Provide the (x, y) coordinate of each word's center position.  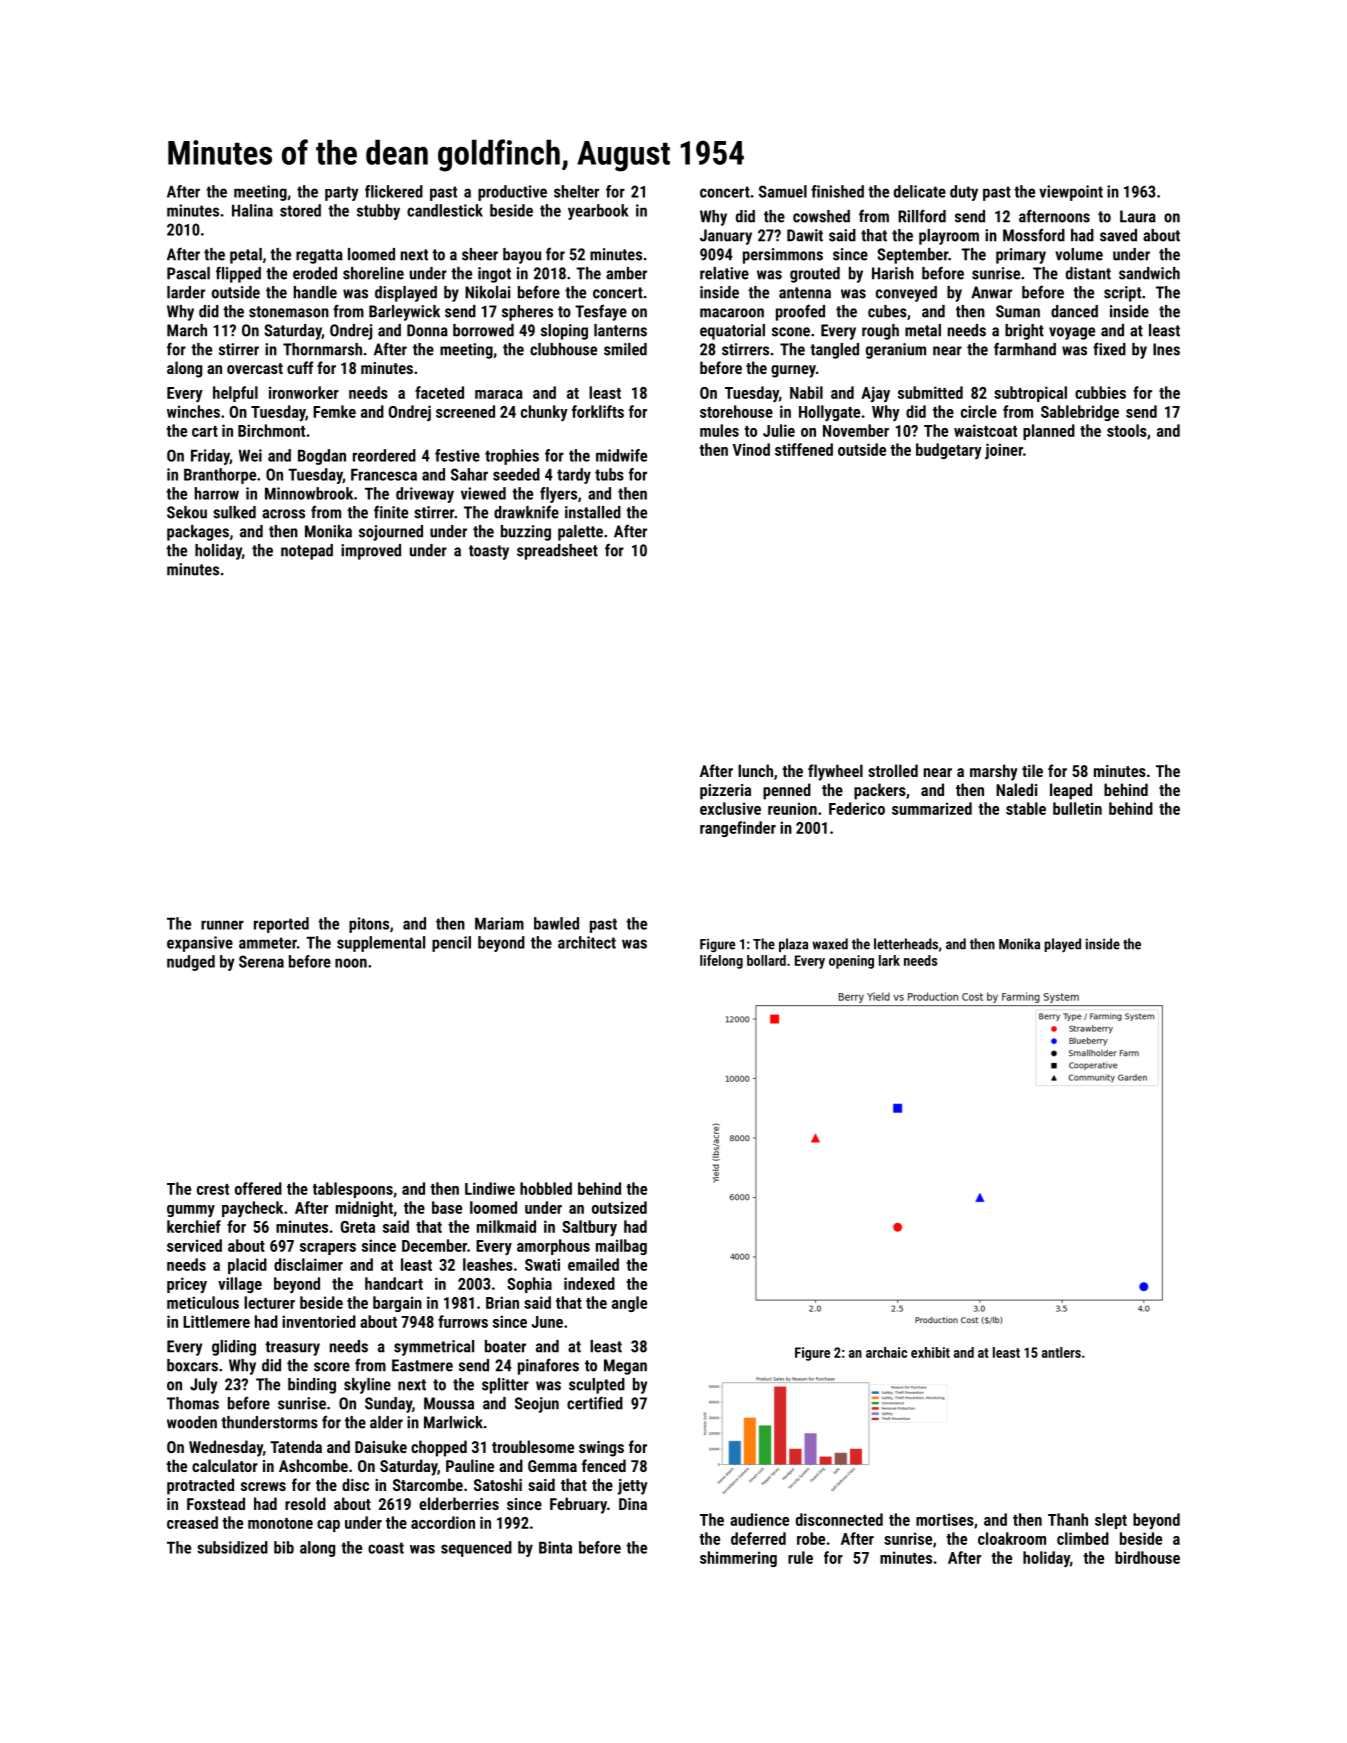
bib (284, 1547)
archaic (886, 1352)
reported (281, 925)
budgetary (949, 451)
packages (198, 533)
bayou (522, 256)
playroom (949, 237)
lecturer (269, 1302)
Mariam (499, 923)
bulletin (1077, 808)
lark (889, 960)
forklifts (598, 411)
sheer (480, 254)
